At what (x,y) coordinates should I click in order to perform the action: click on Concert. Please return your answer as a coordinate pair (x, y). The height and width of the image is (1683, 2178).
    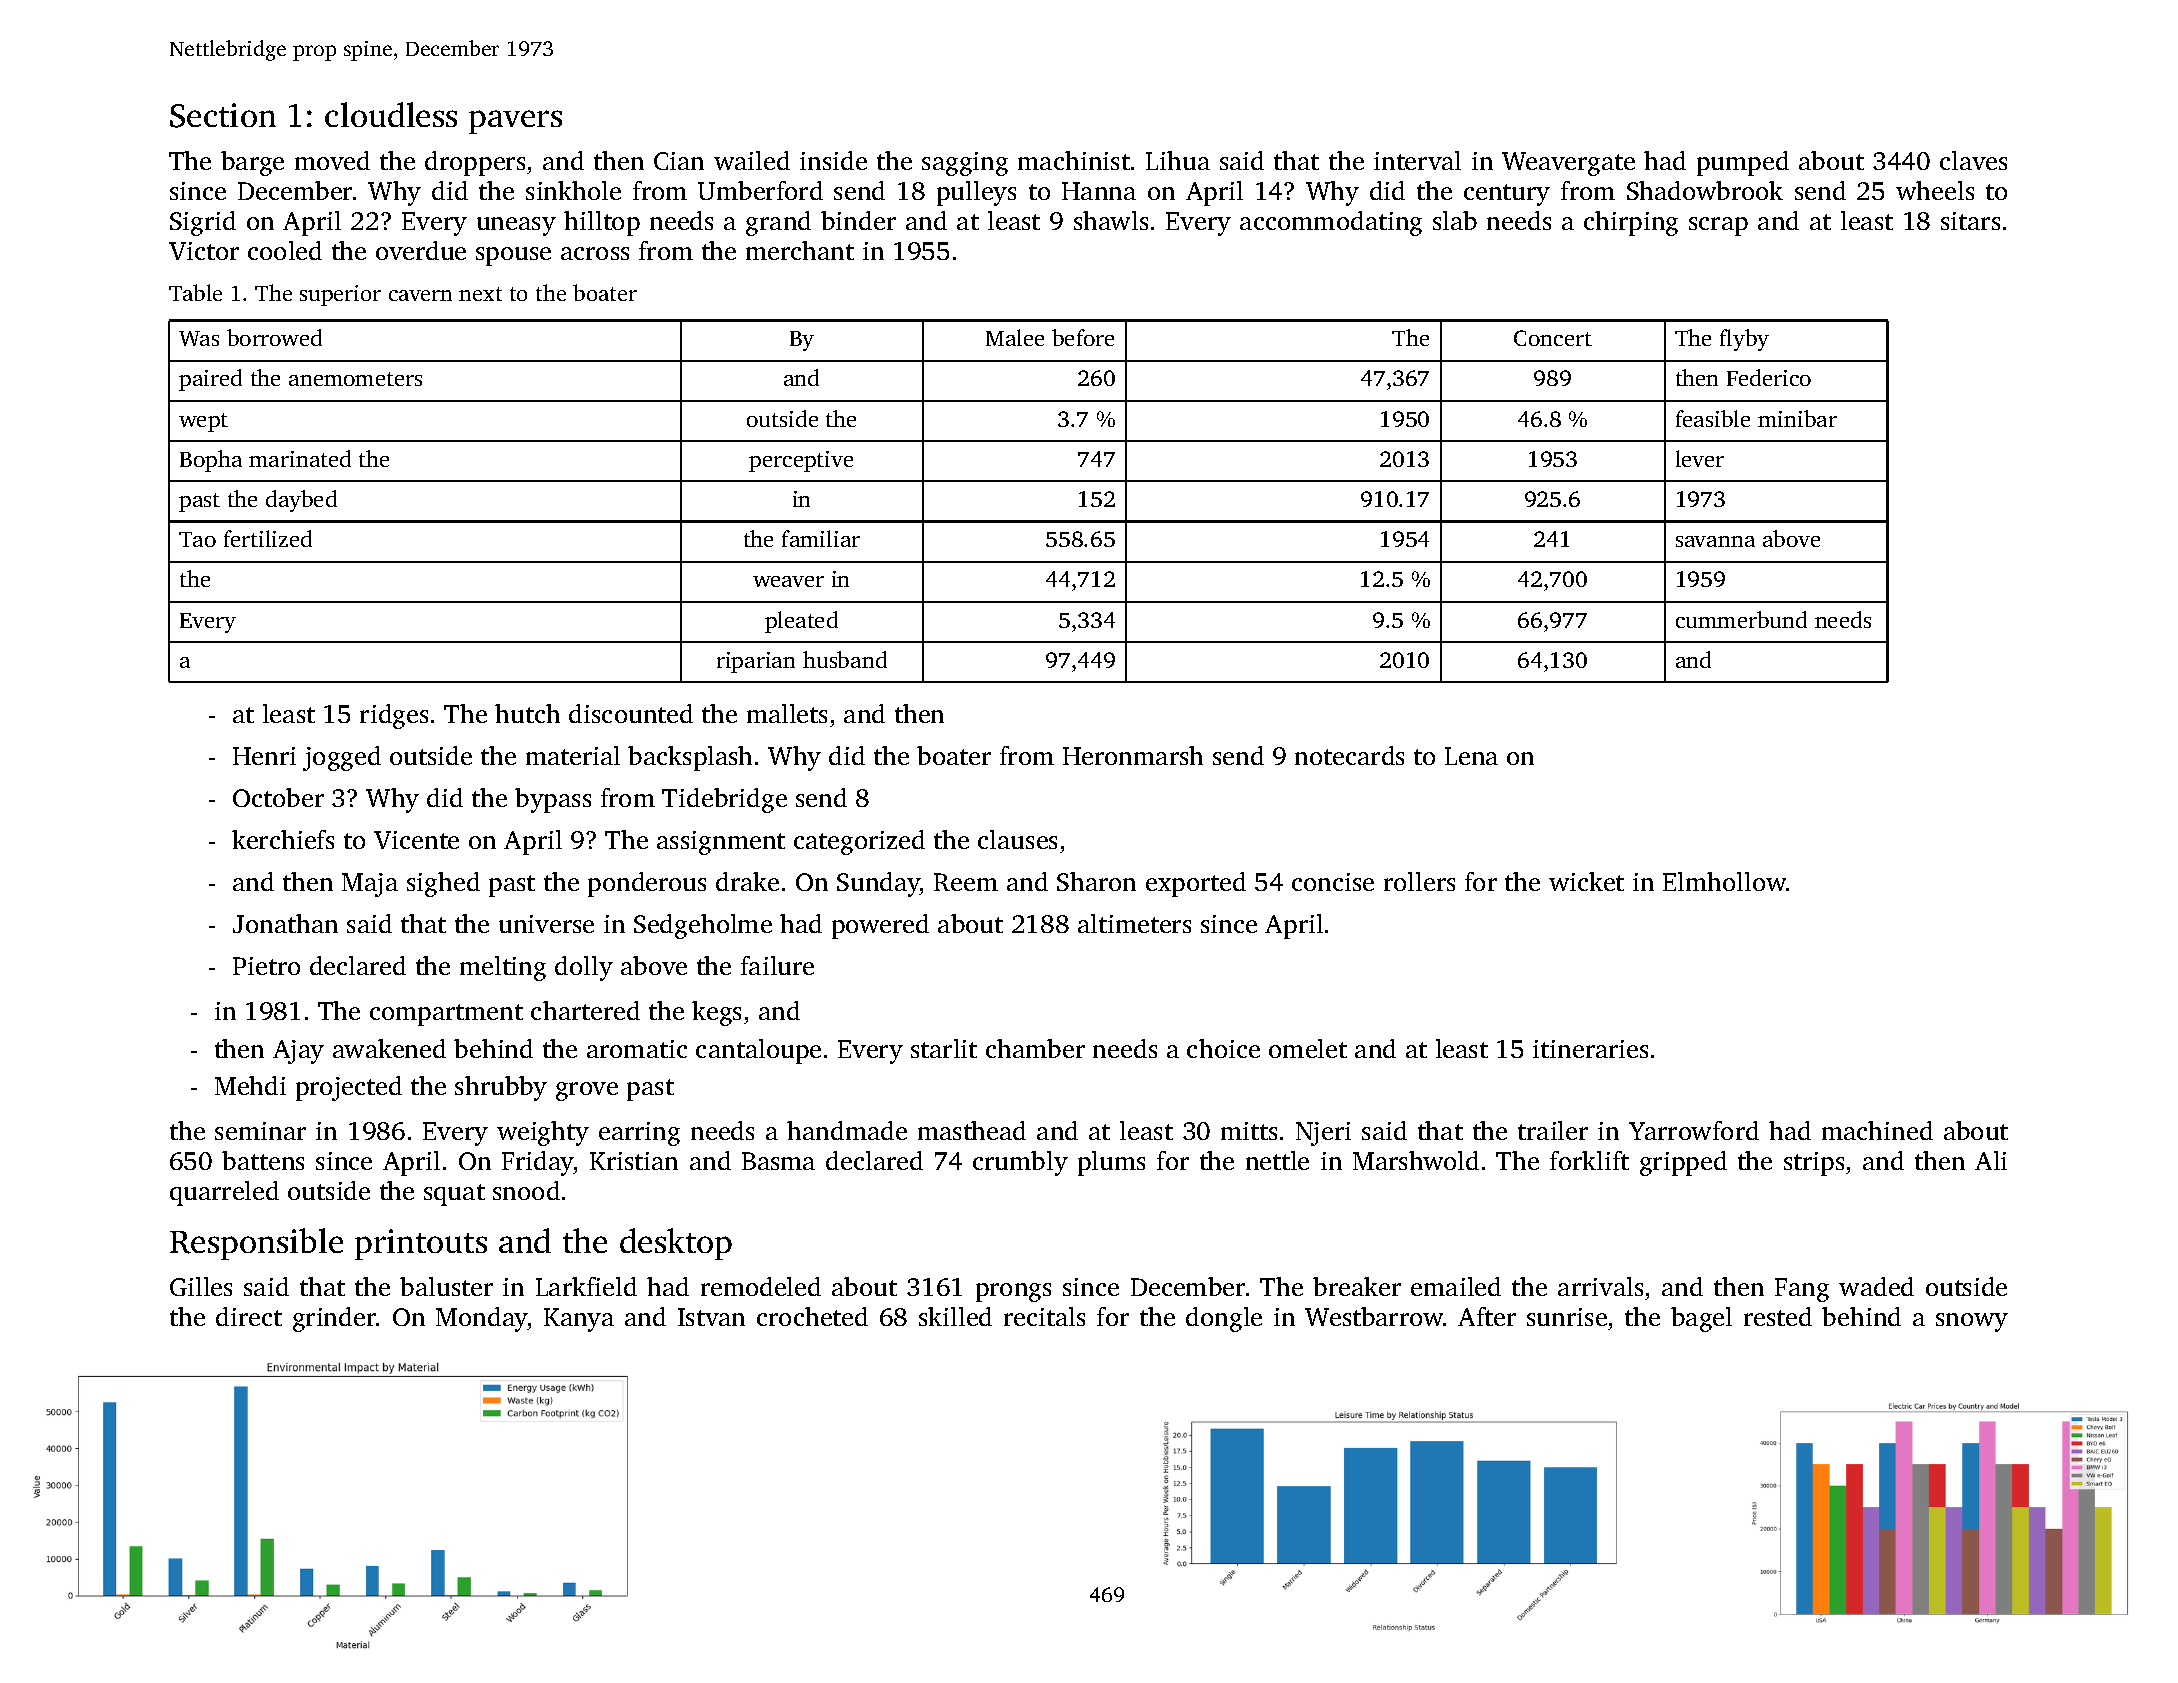
    Looking at the image, I should click on (1553, 338).
